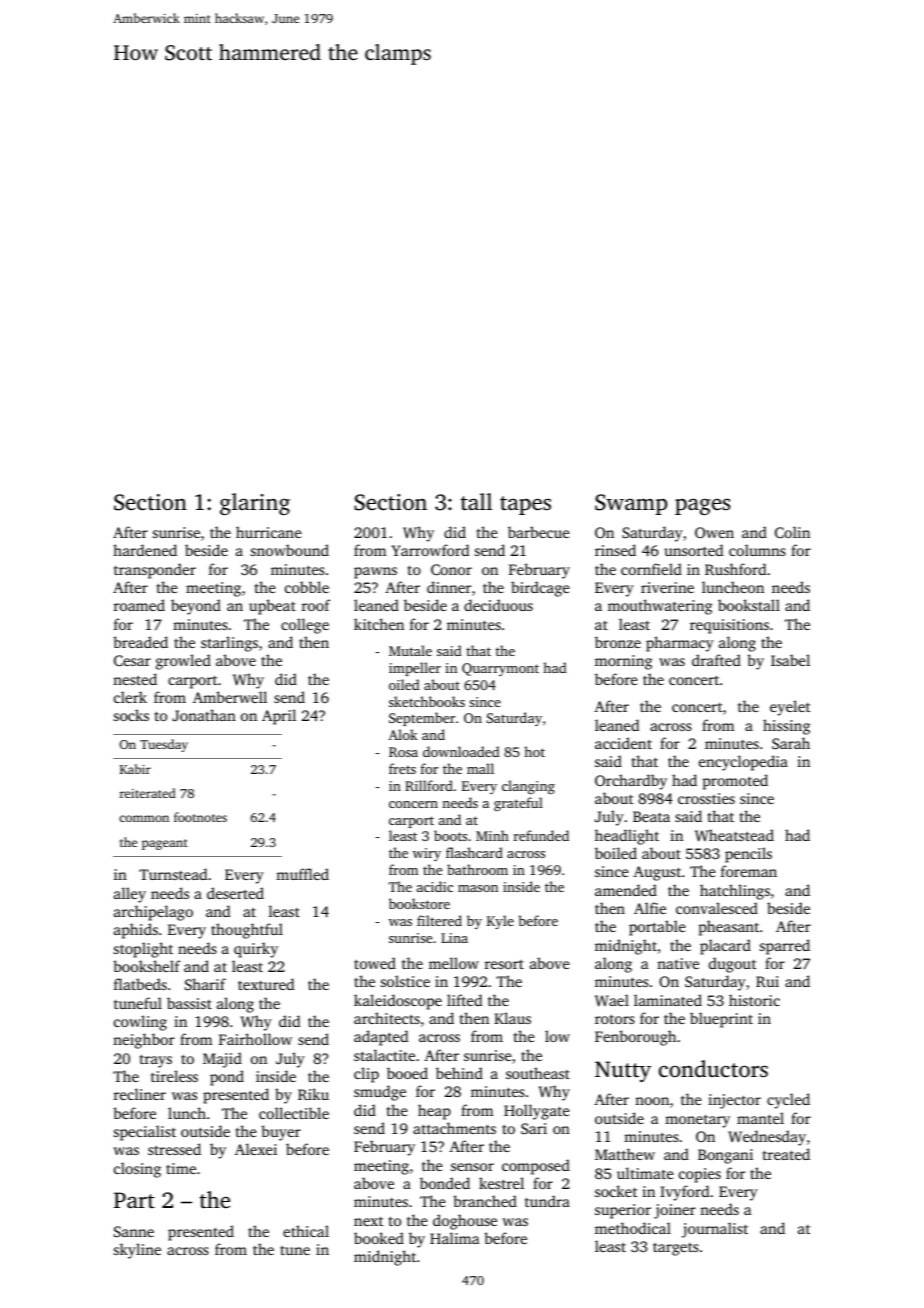  I want to click on pageant, so click(165, 844).
